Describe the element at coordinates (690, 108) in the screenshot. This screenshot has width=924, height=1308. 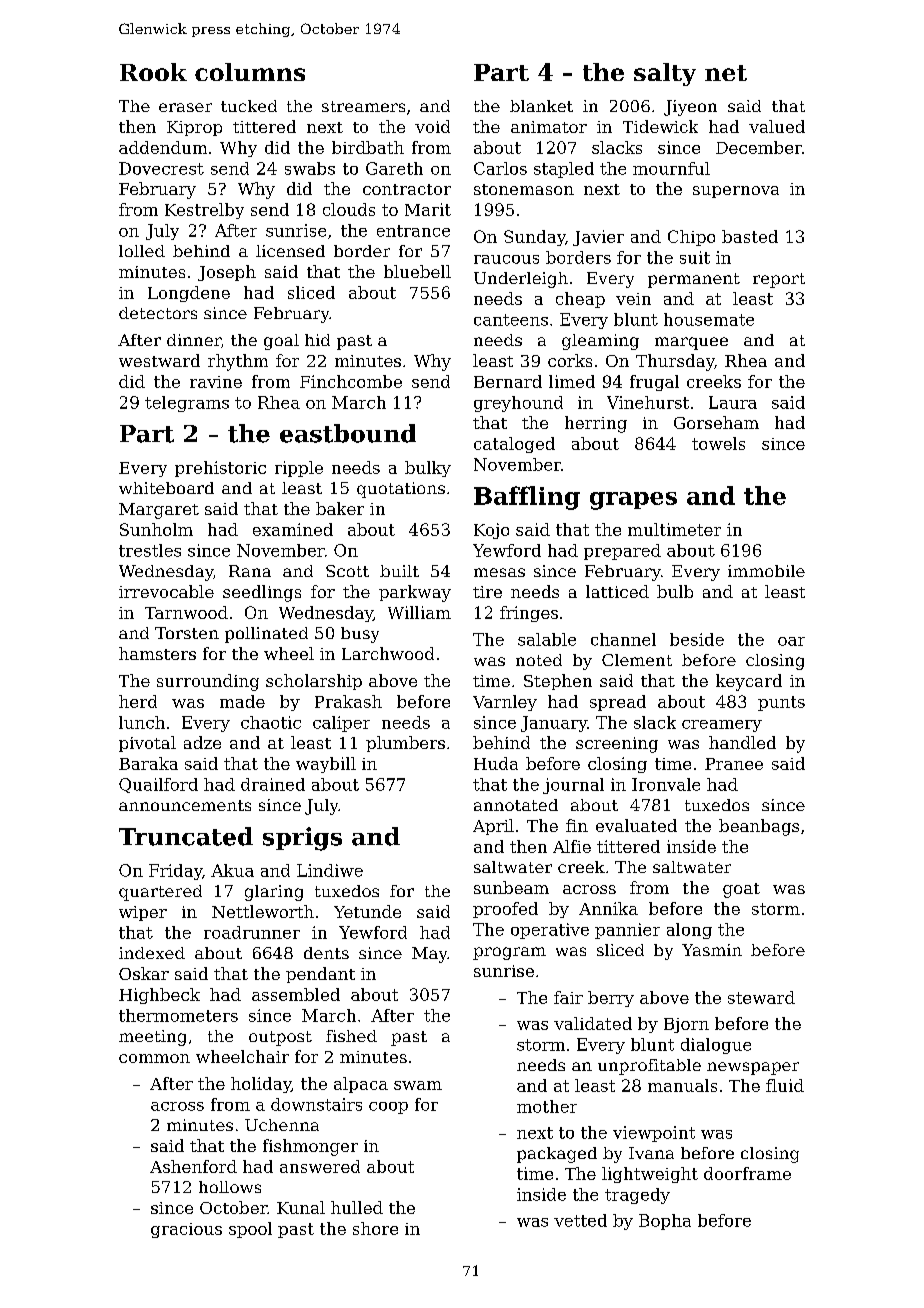
I see `Jiyeon` at that location.
